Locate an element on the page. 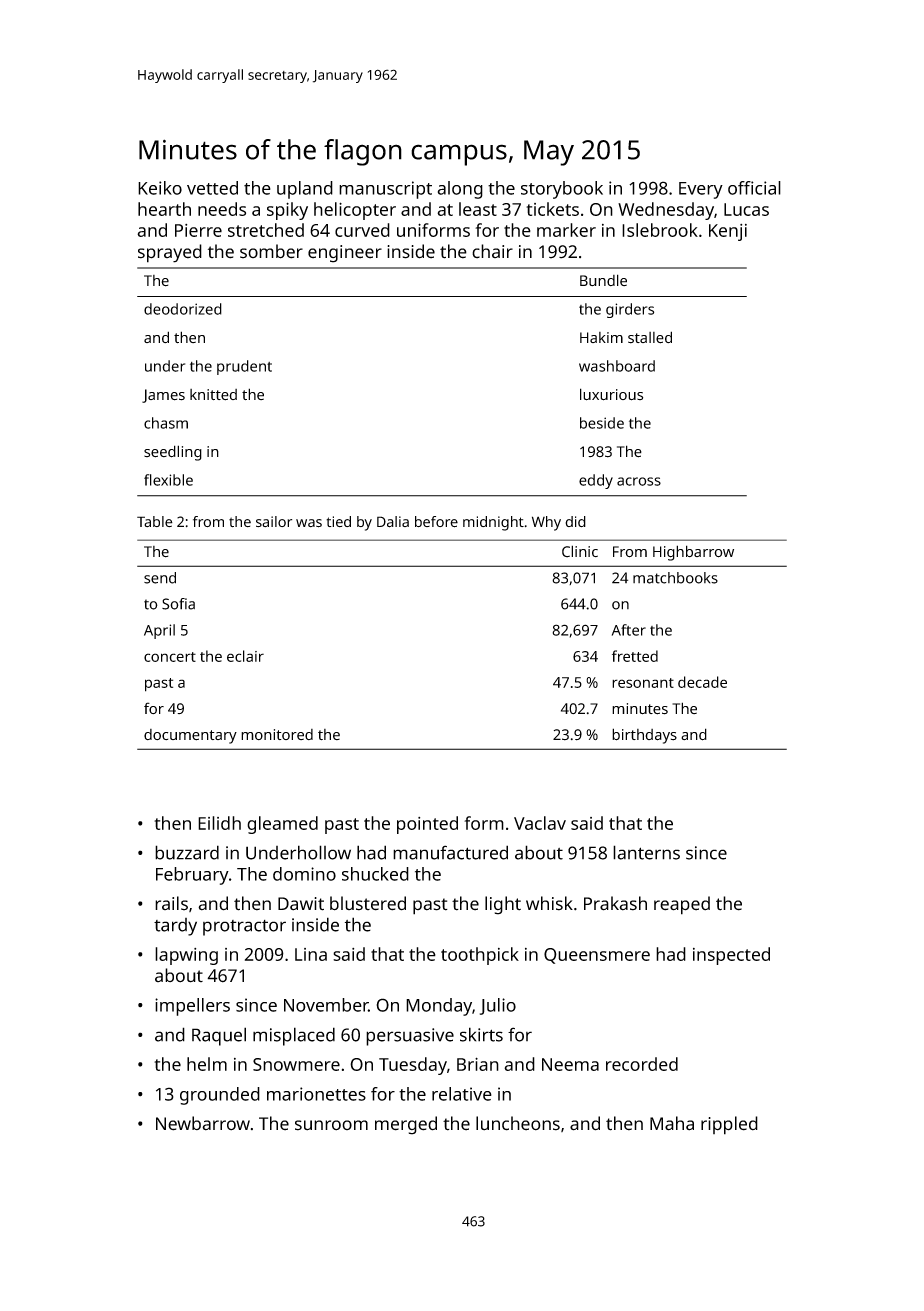  merged is located at coordinates (406, 1125).
